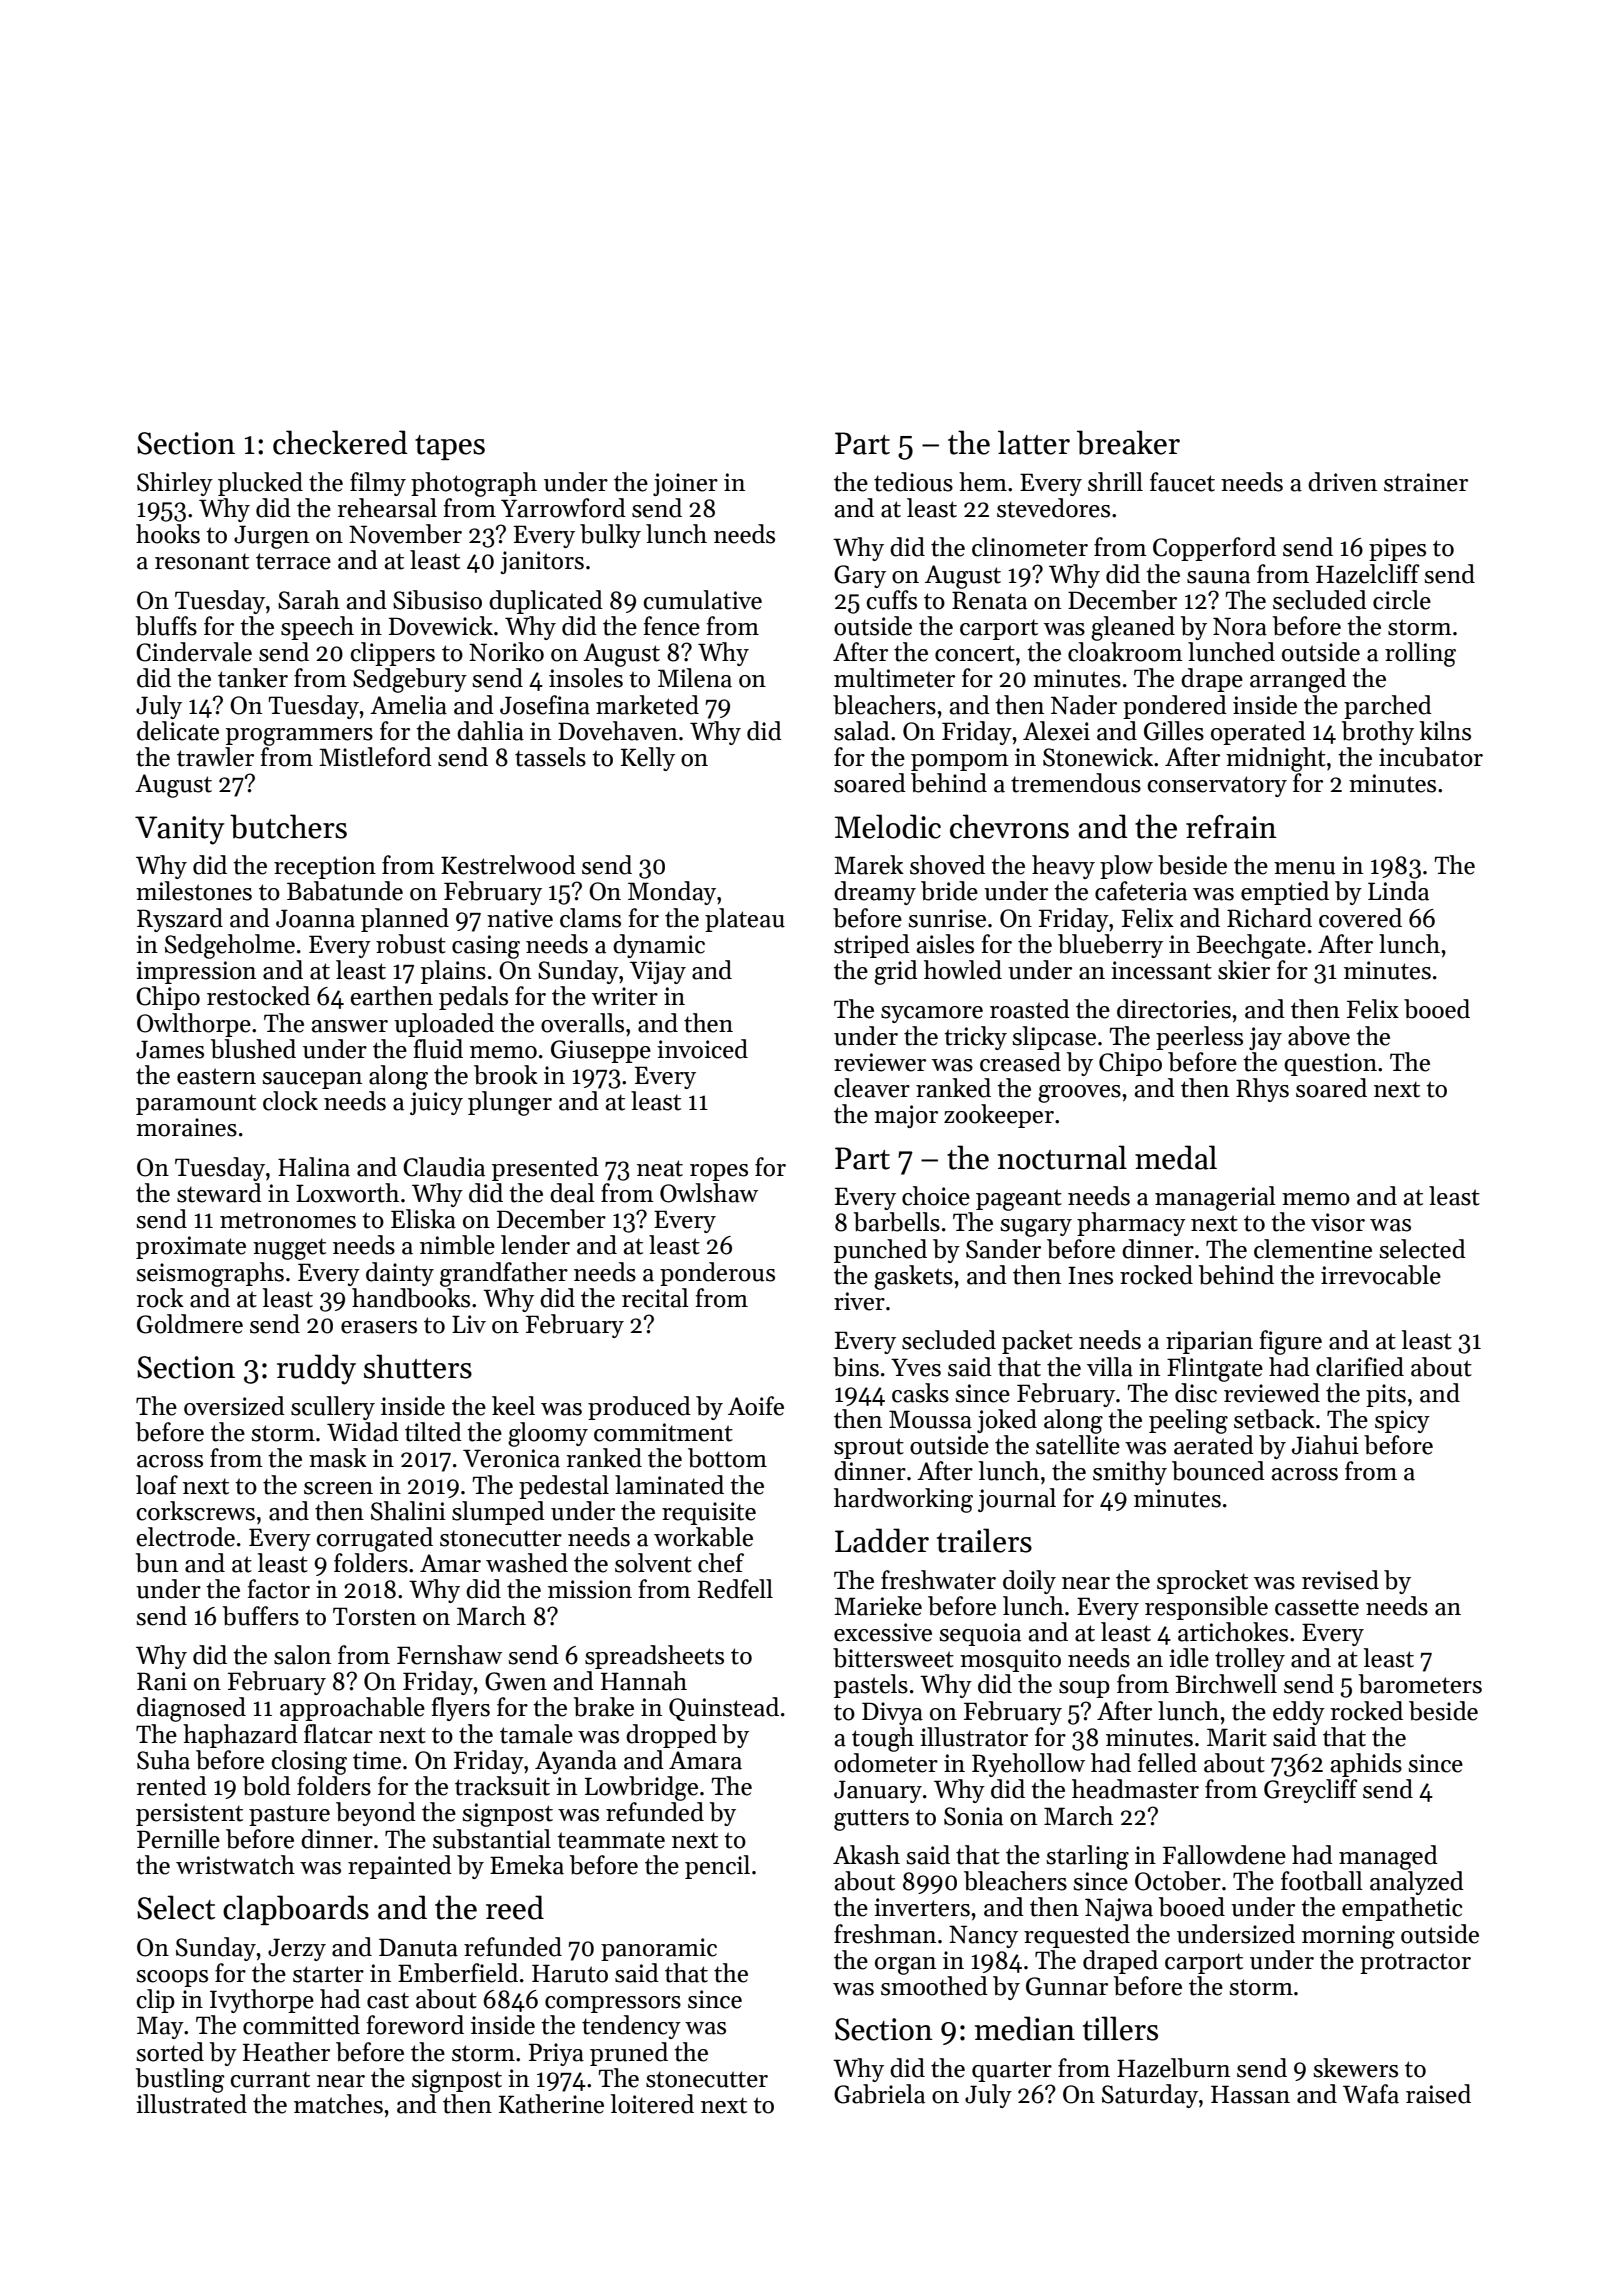 This screenshot has height=2292, width=1620. I want to click on resonant, so click(202, 561).
